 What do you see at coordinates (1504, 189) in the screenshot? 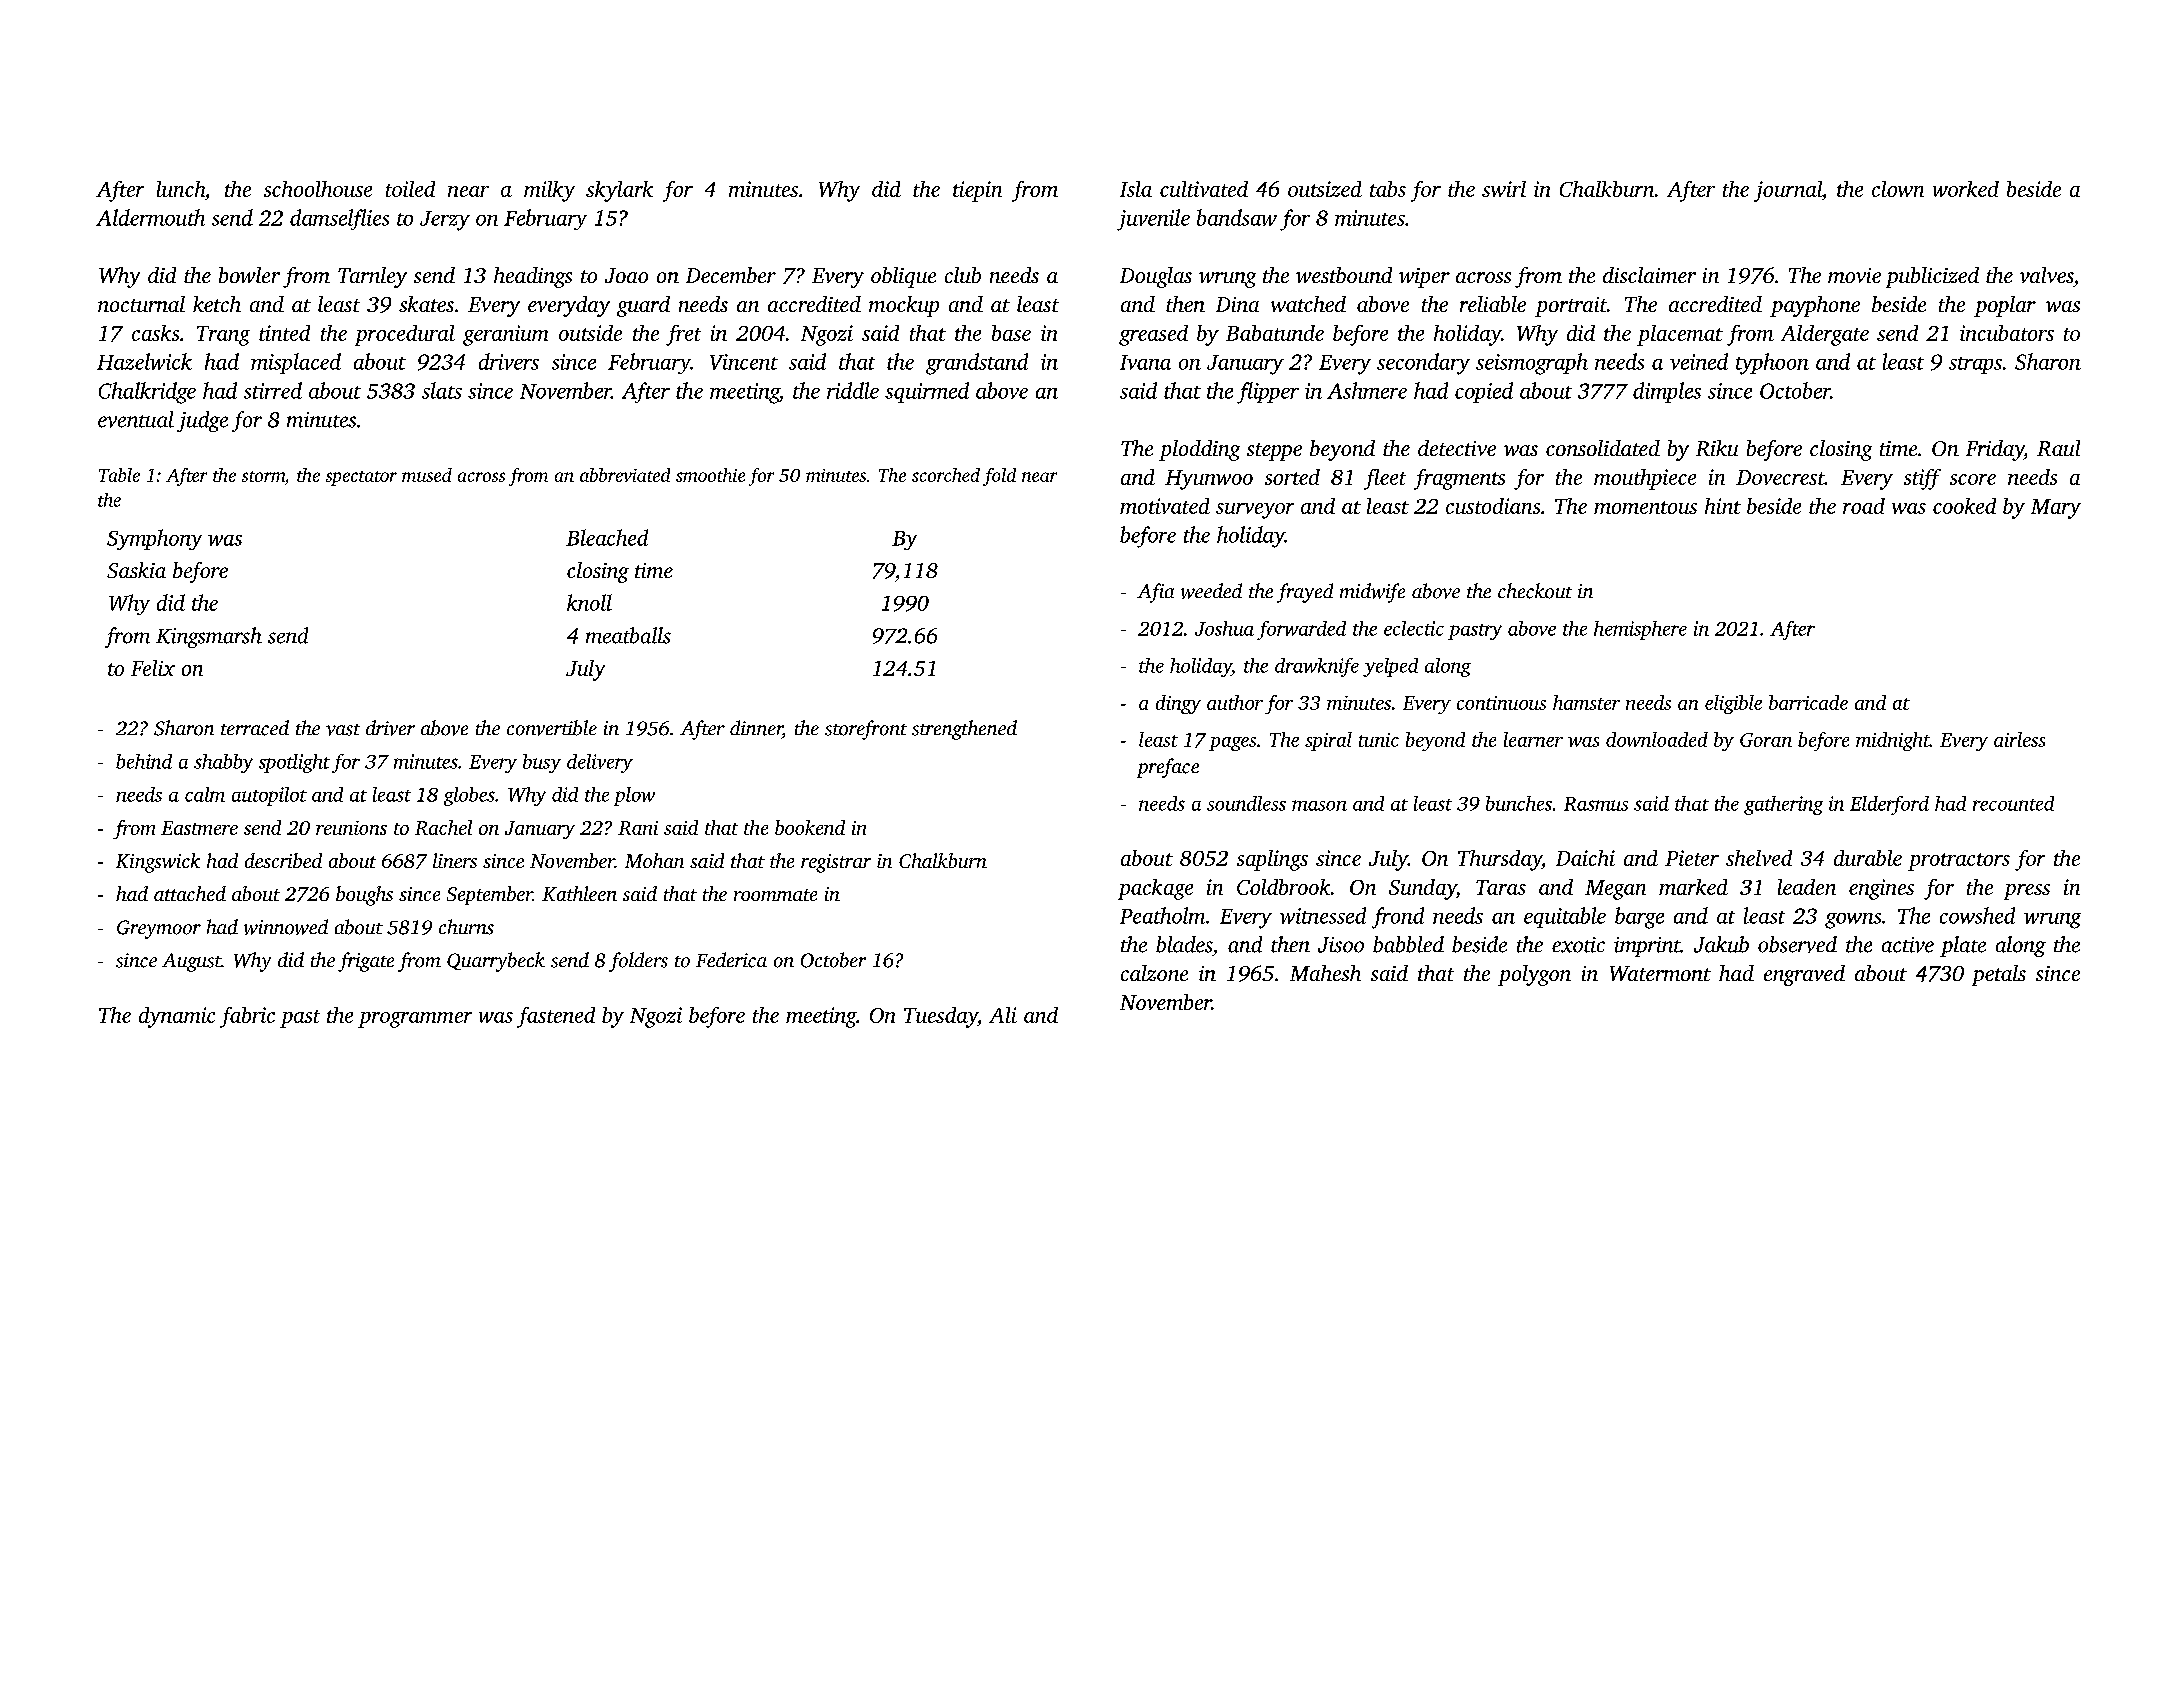
I see `swirl` at bounding box center [1504, 189].
